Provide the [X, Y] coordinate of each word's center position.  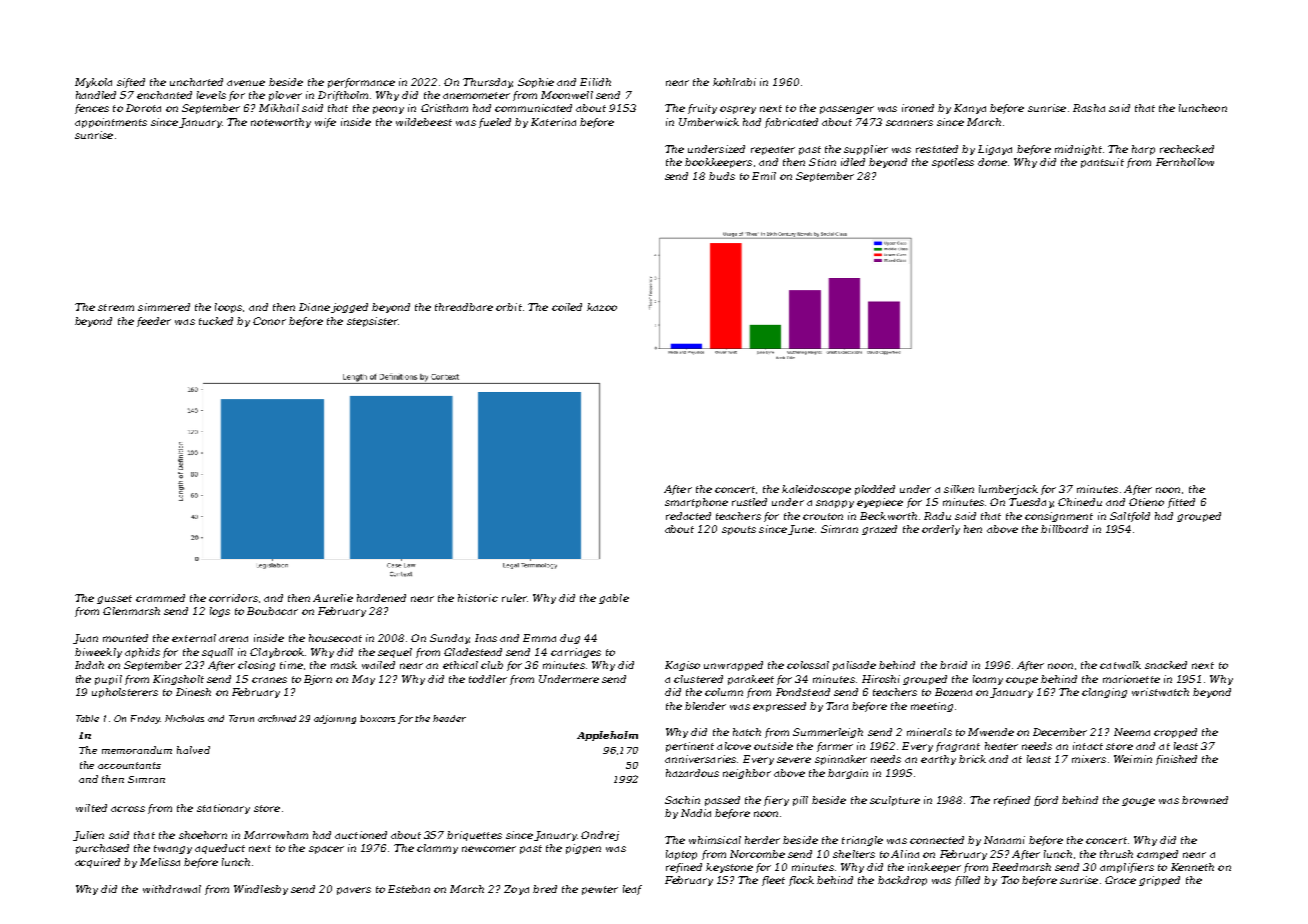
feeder [154, 322]
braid [953, 665]
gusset [114, 599]
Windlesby [261, 890]
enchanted [164, 95]
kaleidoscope [816, 490]
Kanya [970, 109]
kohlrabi [734, 82]
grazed [879, 530]
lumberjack [1008, 490]
